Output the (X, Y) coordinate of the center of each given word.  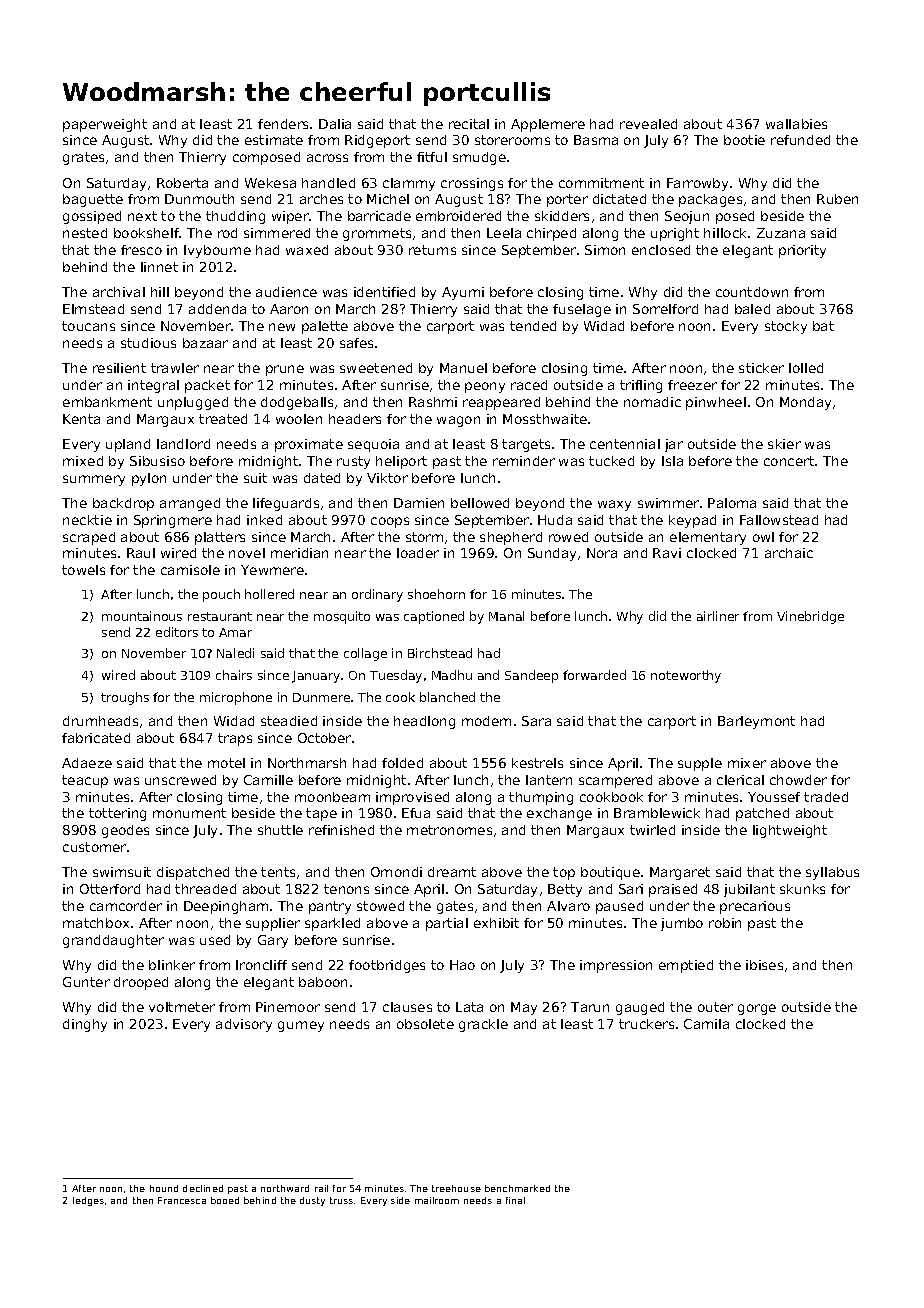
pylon (149, 479)
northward (285, 1188)
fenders (283, 124)
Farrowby (697, 184)
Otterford (110, 889)
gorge (757, 1009)
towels (83, 570)
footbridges (387, 966)
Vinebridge (810, 617)
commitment (601, 183)
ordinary (377, 595)
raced (529, 385)
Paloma (732, 503)
